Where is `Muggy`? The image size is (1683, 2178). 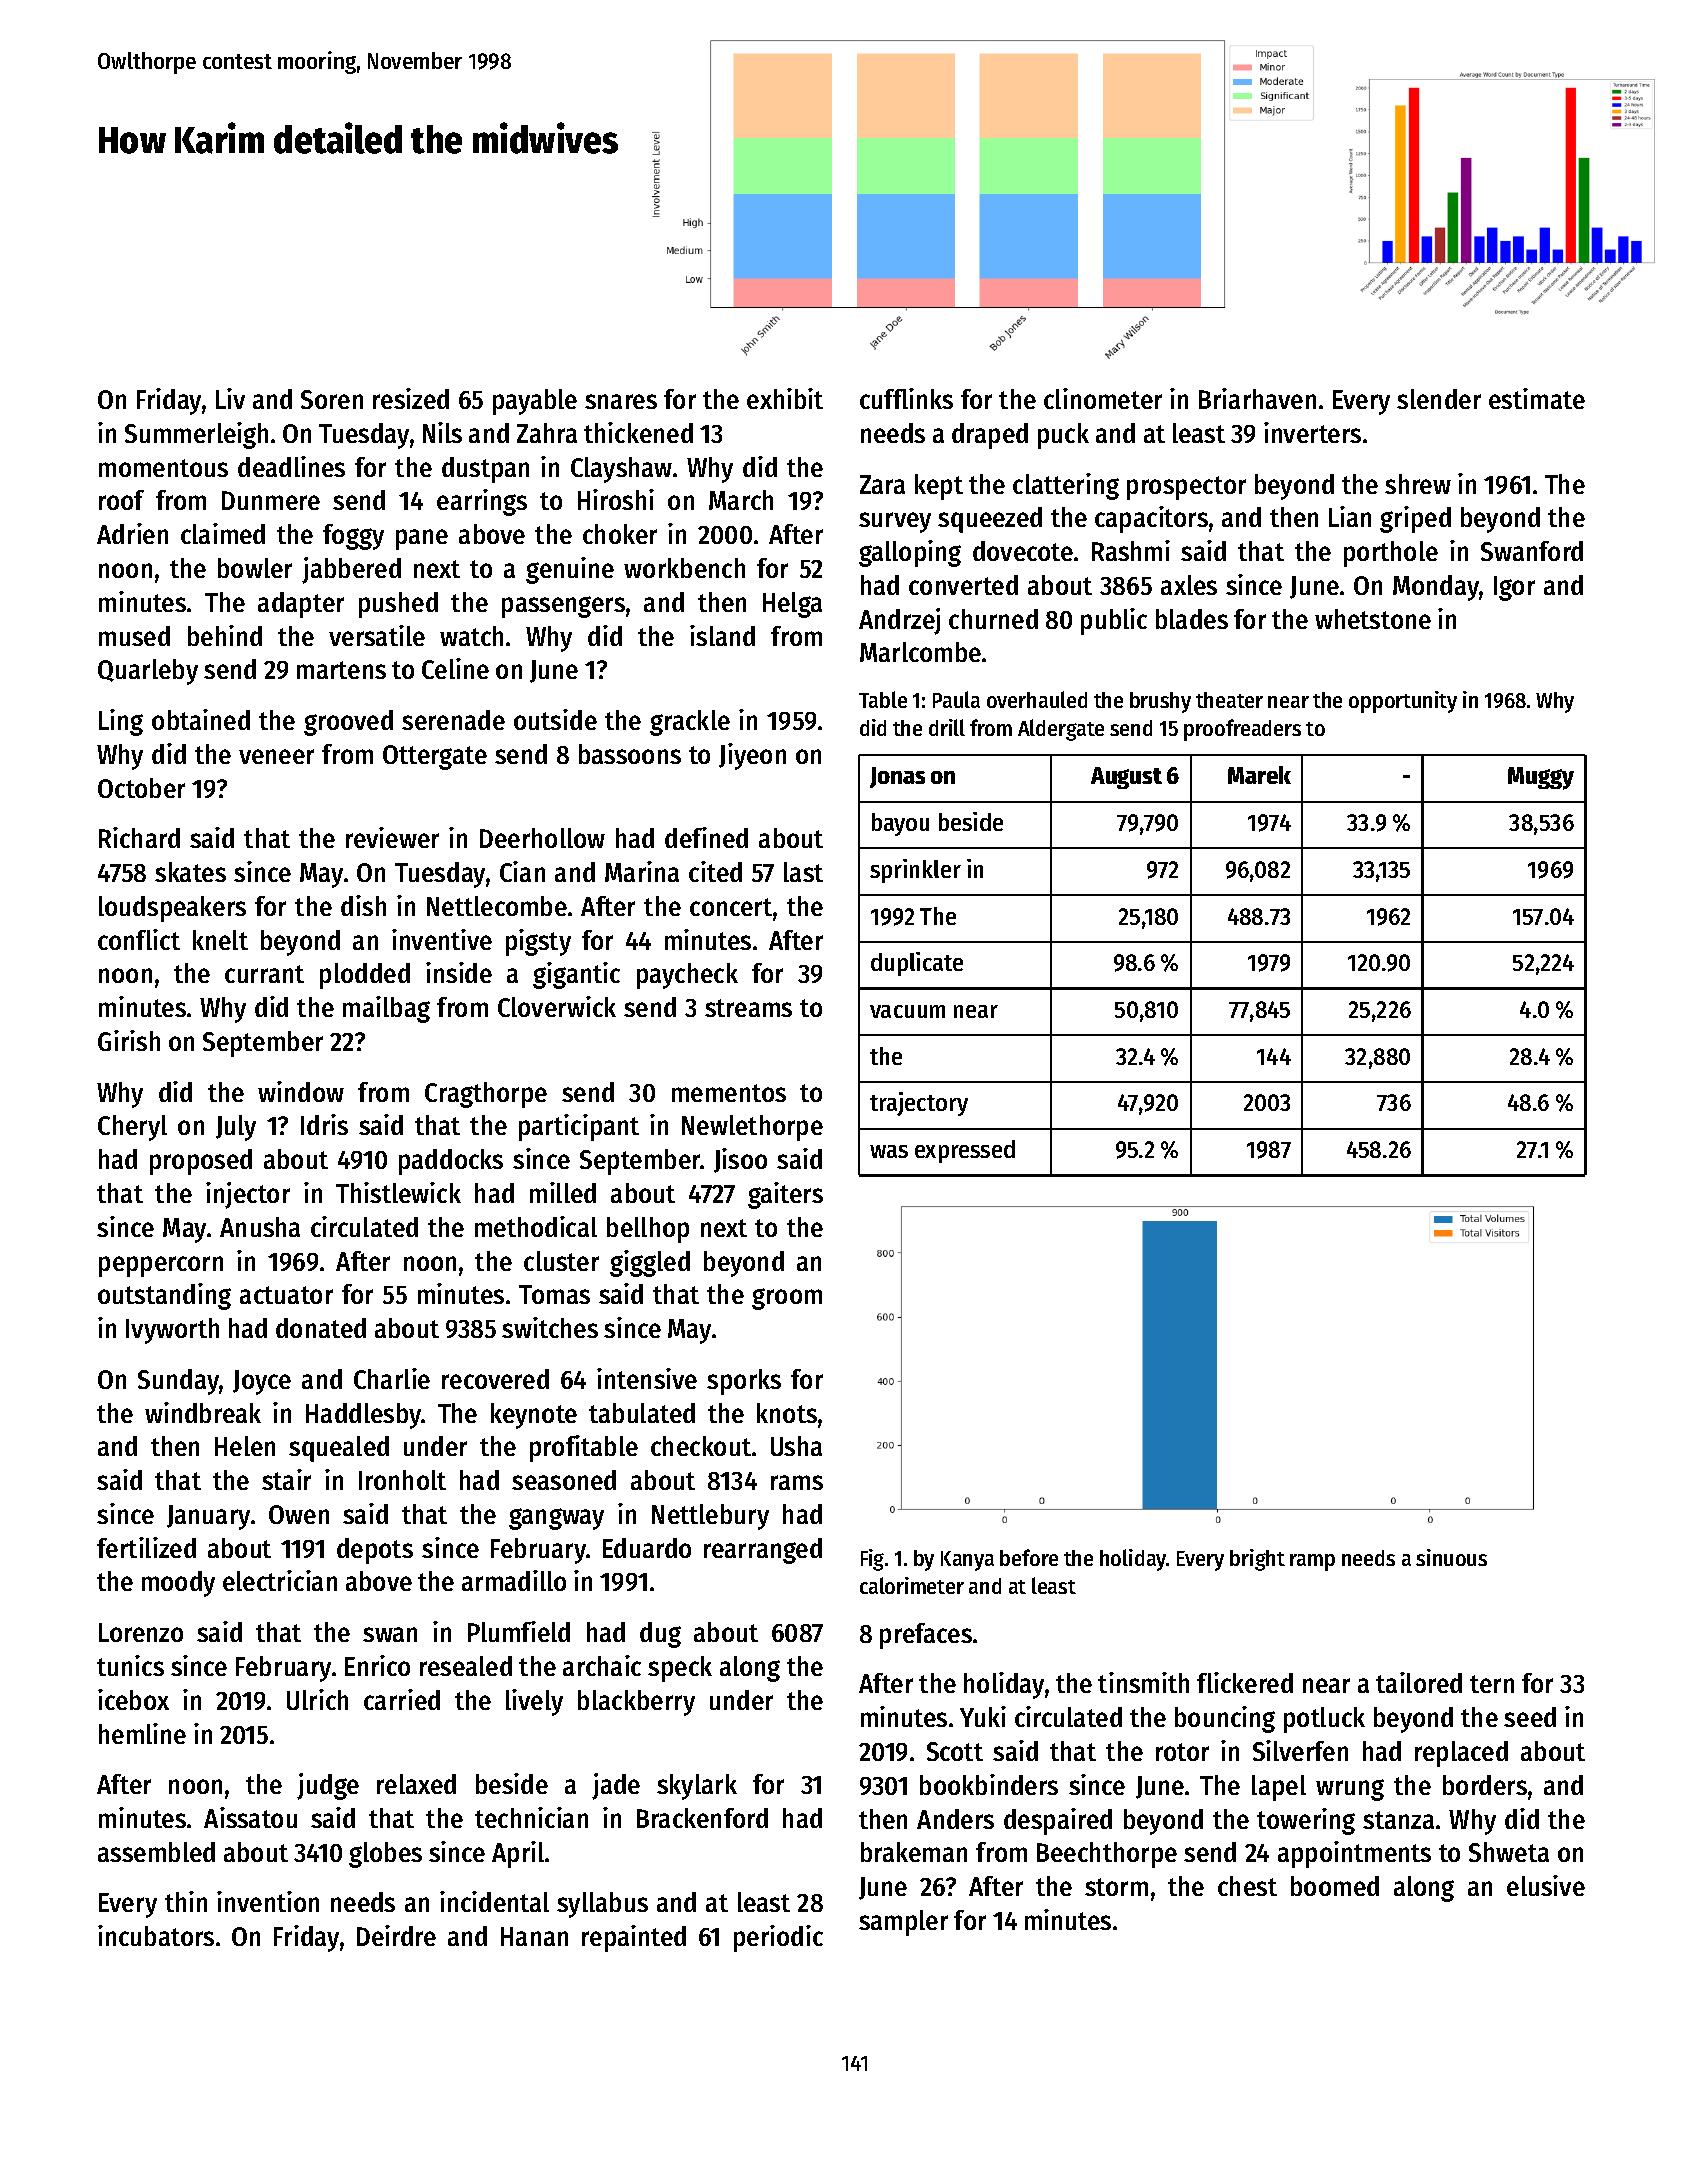 Muggy is located at coordinates (1541, 778).
